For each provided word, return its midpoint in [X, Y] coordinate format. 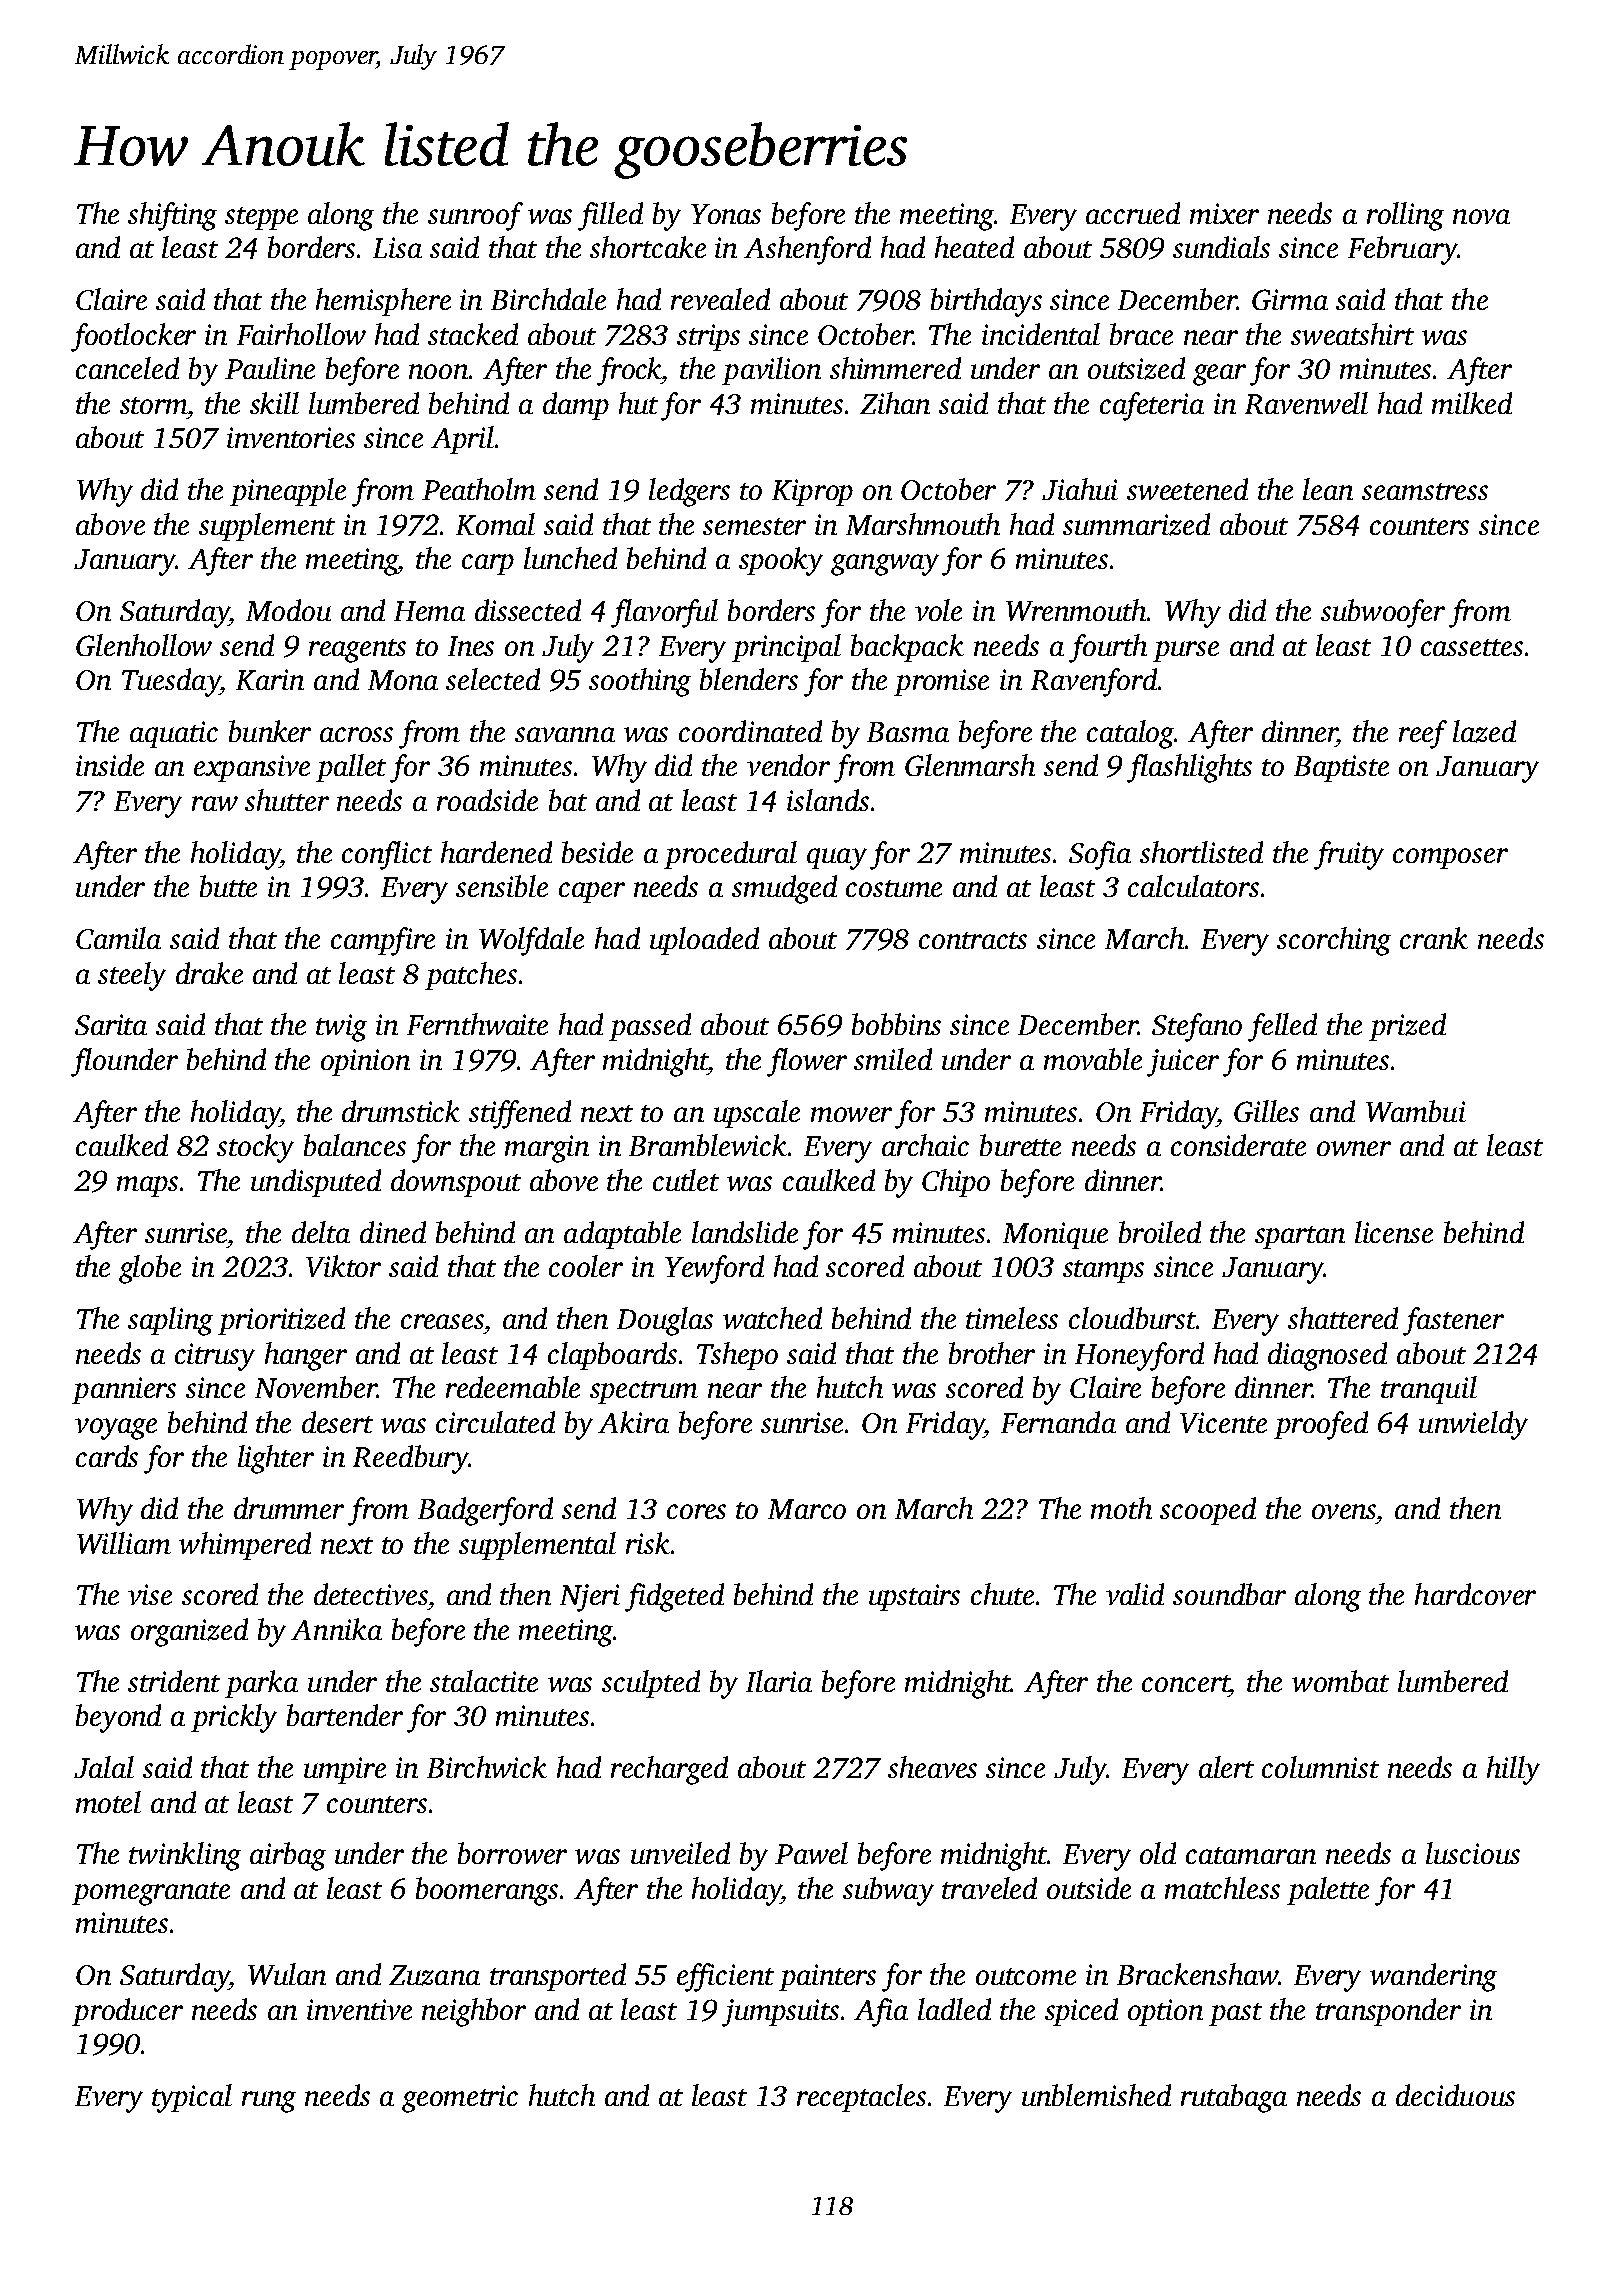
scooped [1208, 1511]
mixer [1224, 213]
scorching [1334, 941]
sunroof [475, 216]
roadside [487, 800]
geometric [460, 2099]
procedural [730, 855]
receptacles [861, 2098]
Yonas [726, 214]
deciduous [1455, 2095]
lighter [276, 1459]
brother [992, 1353]
